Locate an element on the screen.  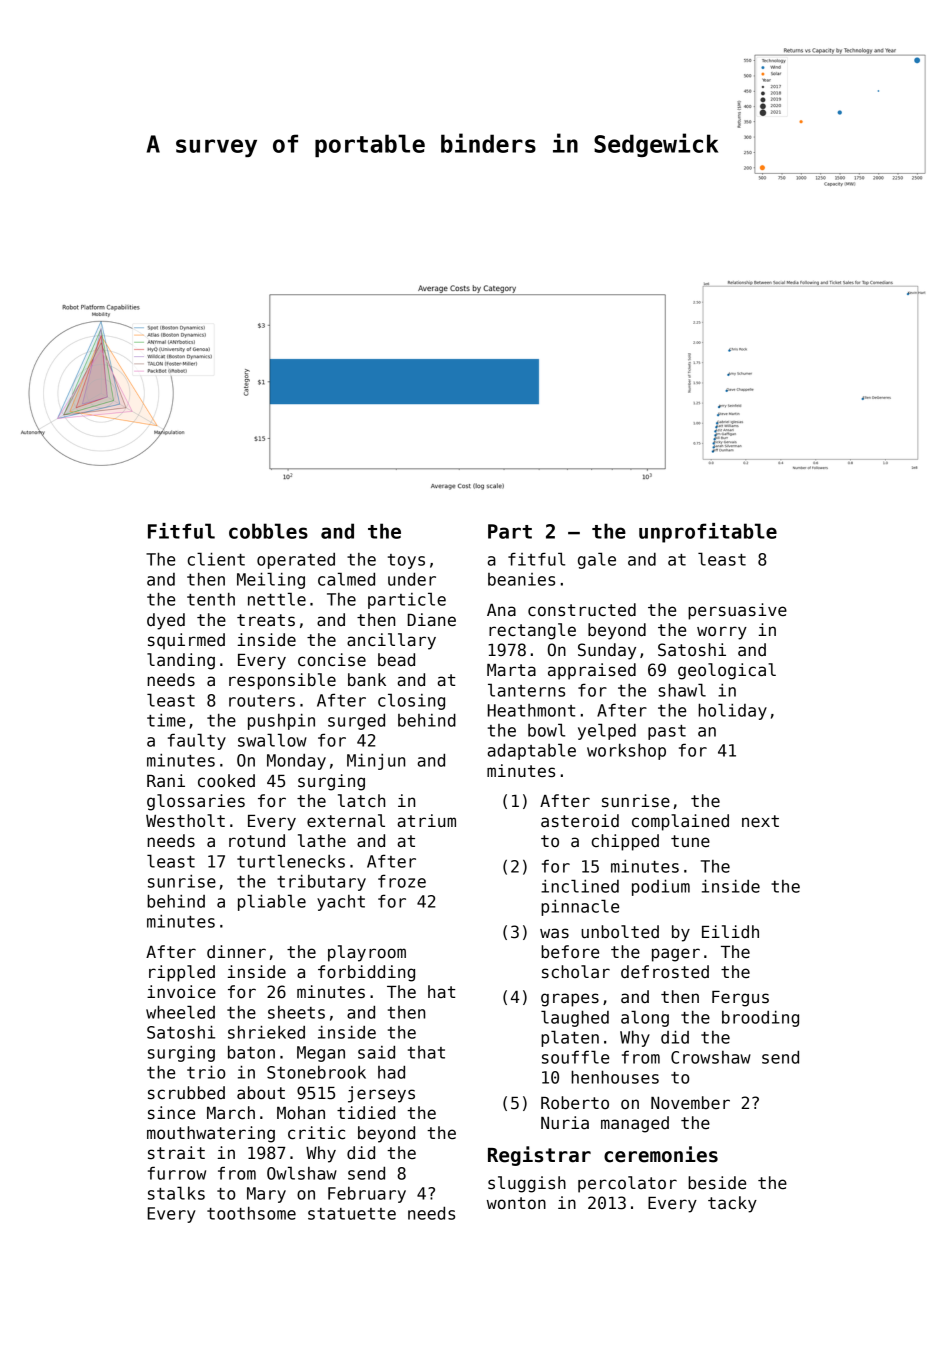
beanies is located at coordinates (521, 579).
